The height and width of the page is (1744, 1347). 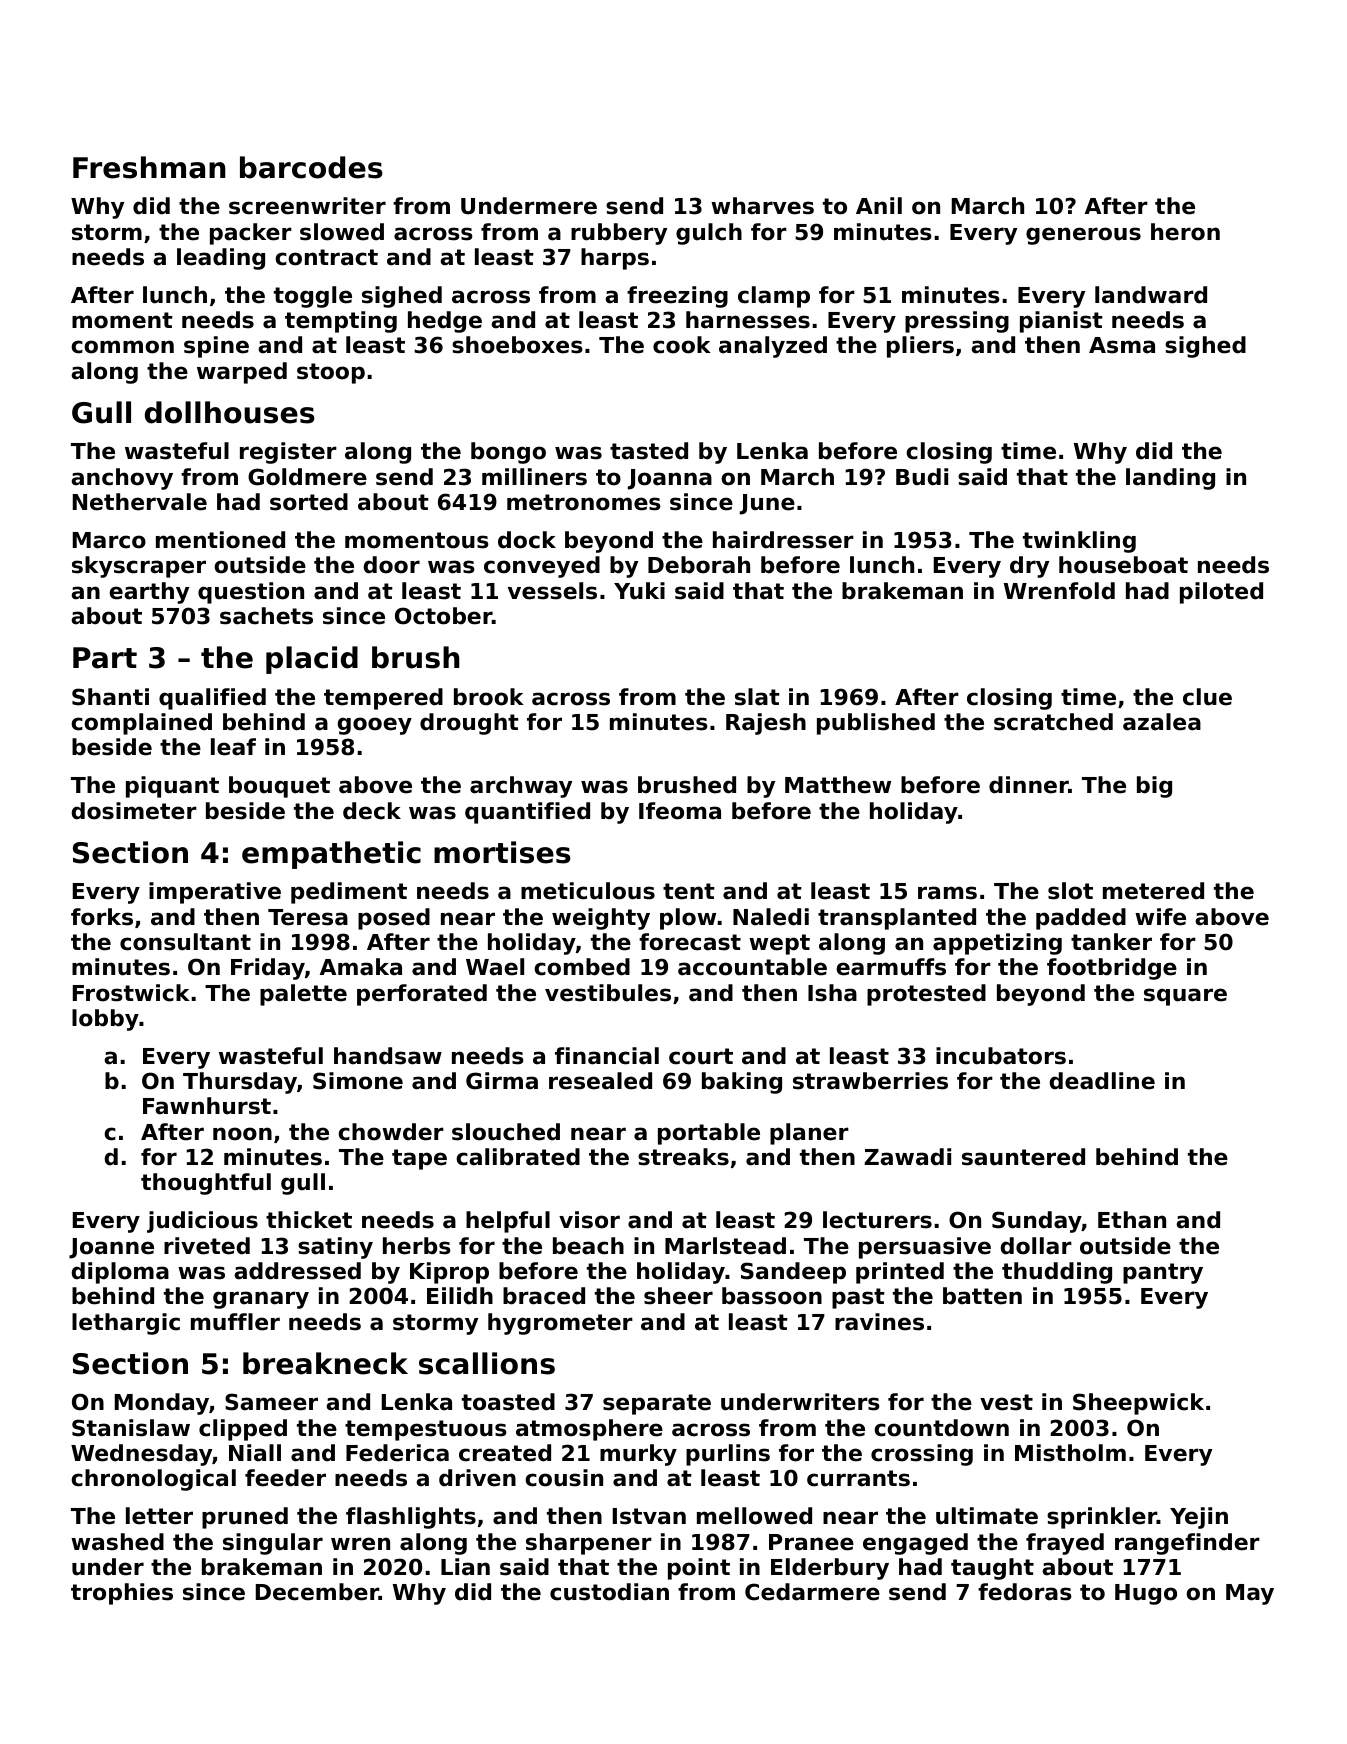 I want to click on lobby, so click(x=105, y=1020).
